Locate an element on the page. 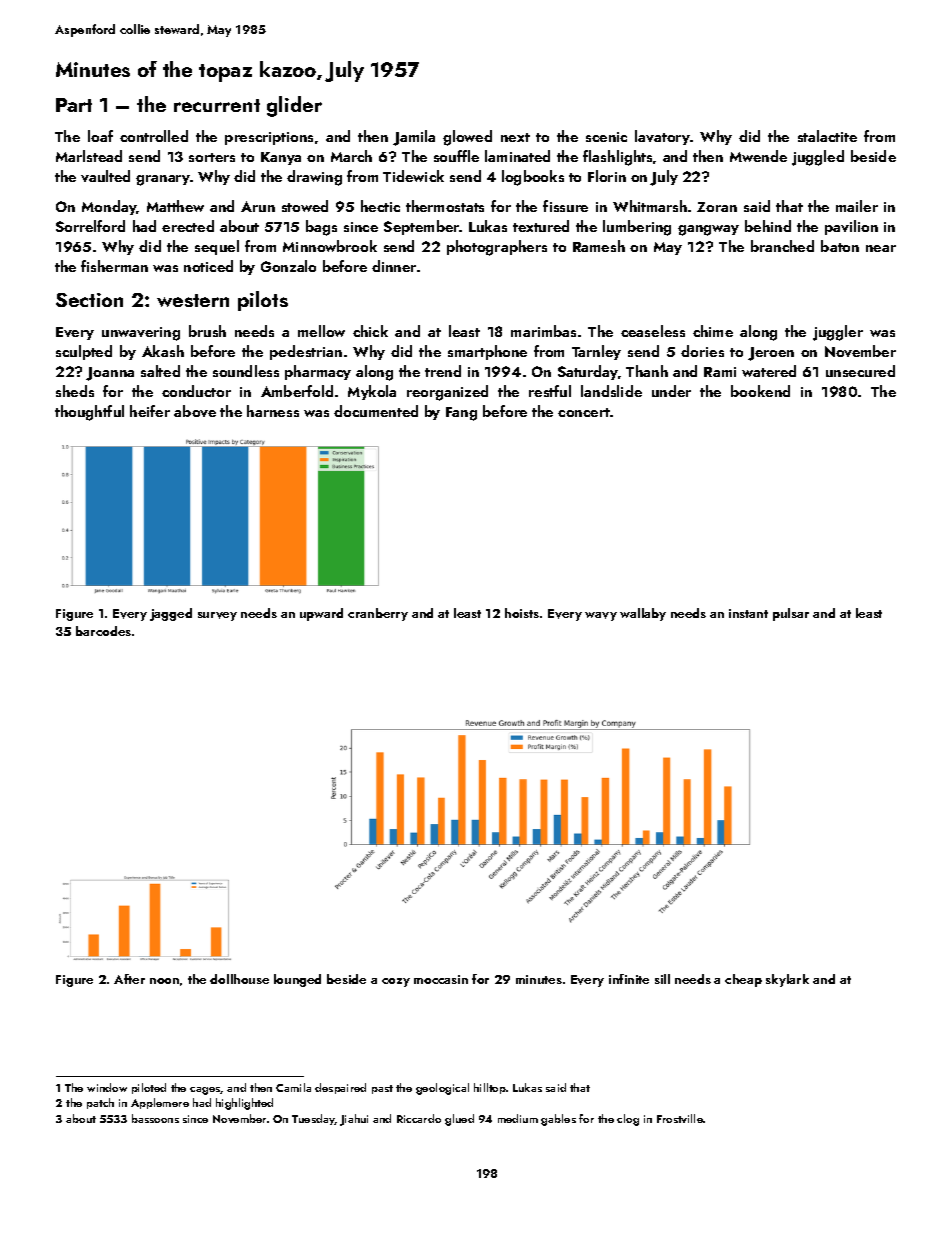 The image size is (952, 1233). scenic is located at coordinates (606, 137).
